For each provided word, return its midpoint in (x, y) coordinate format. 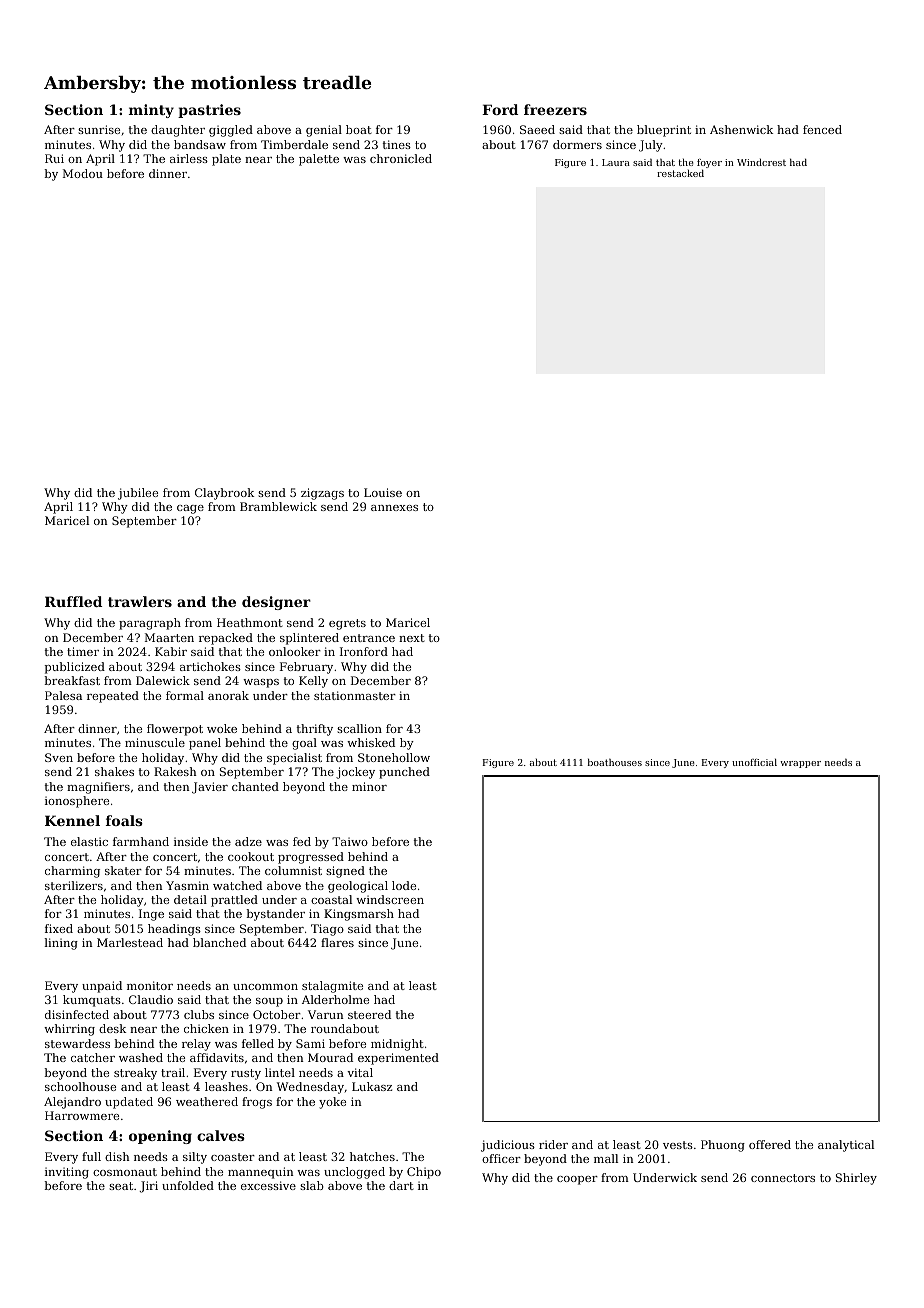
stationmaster (355, 695)
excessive (268, 1185)
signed (345, 872)
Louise (383, 492)
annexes (394, 508)
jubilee (138, 494)
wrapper (800, 764)
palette (319, 160)
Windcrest (761, 162)
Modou (83, 173)
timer (83, 651)
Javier (210, 788)
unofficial (754, 762)
